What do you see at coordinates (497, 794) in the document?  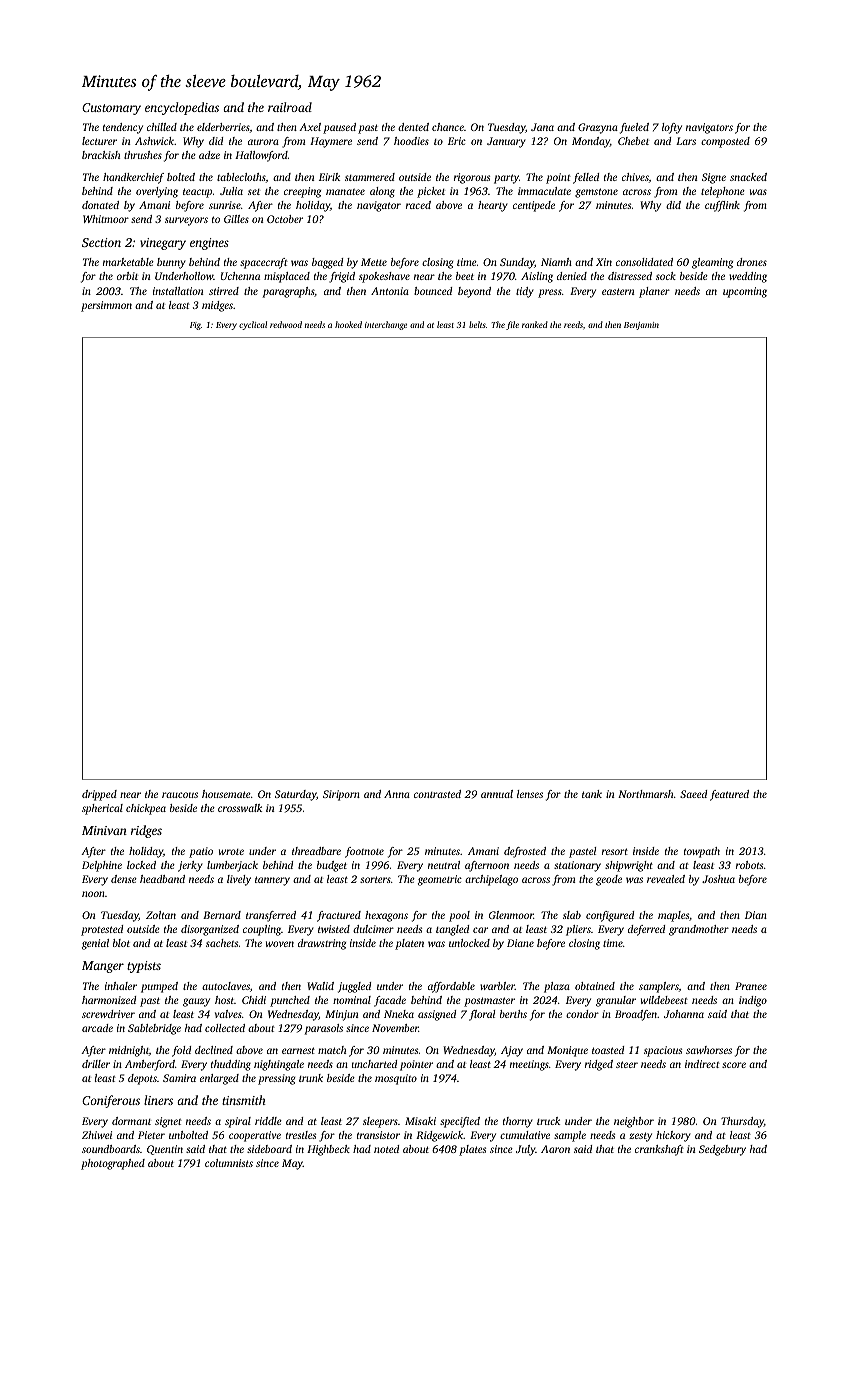 I see `annual` at bounding box center [497, 794].
